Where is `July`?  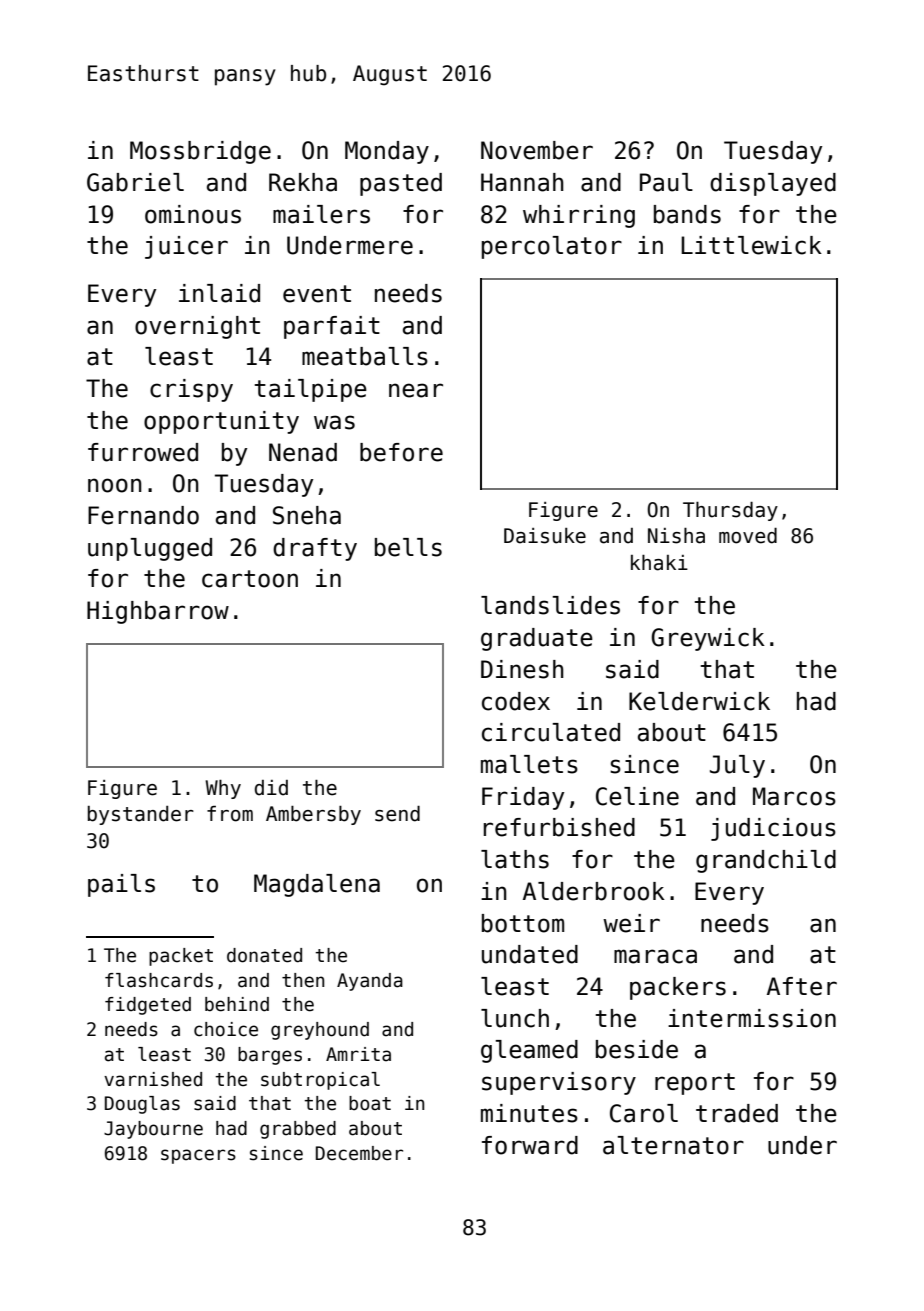
July is located at coordinates (737, 766).
